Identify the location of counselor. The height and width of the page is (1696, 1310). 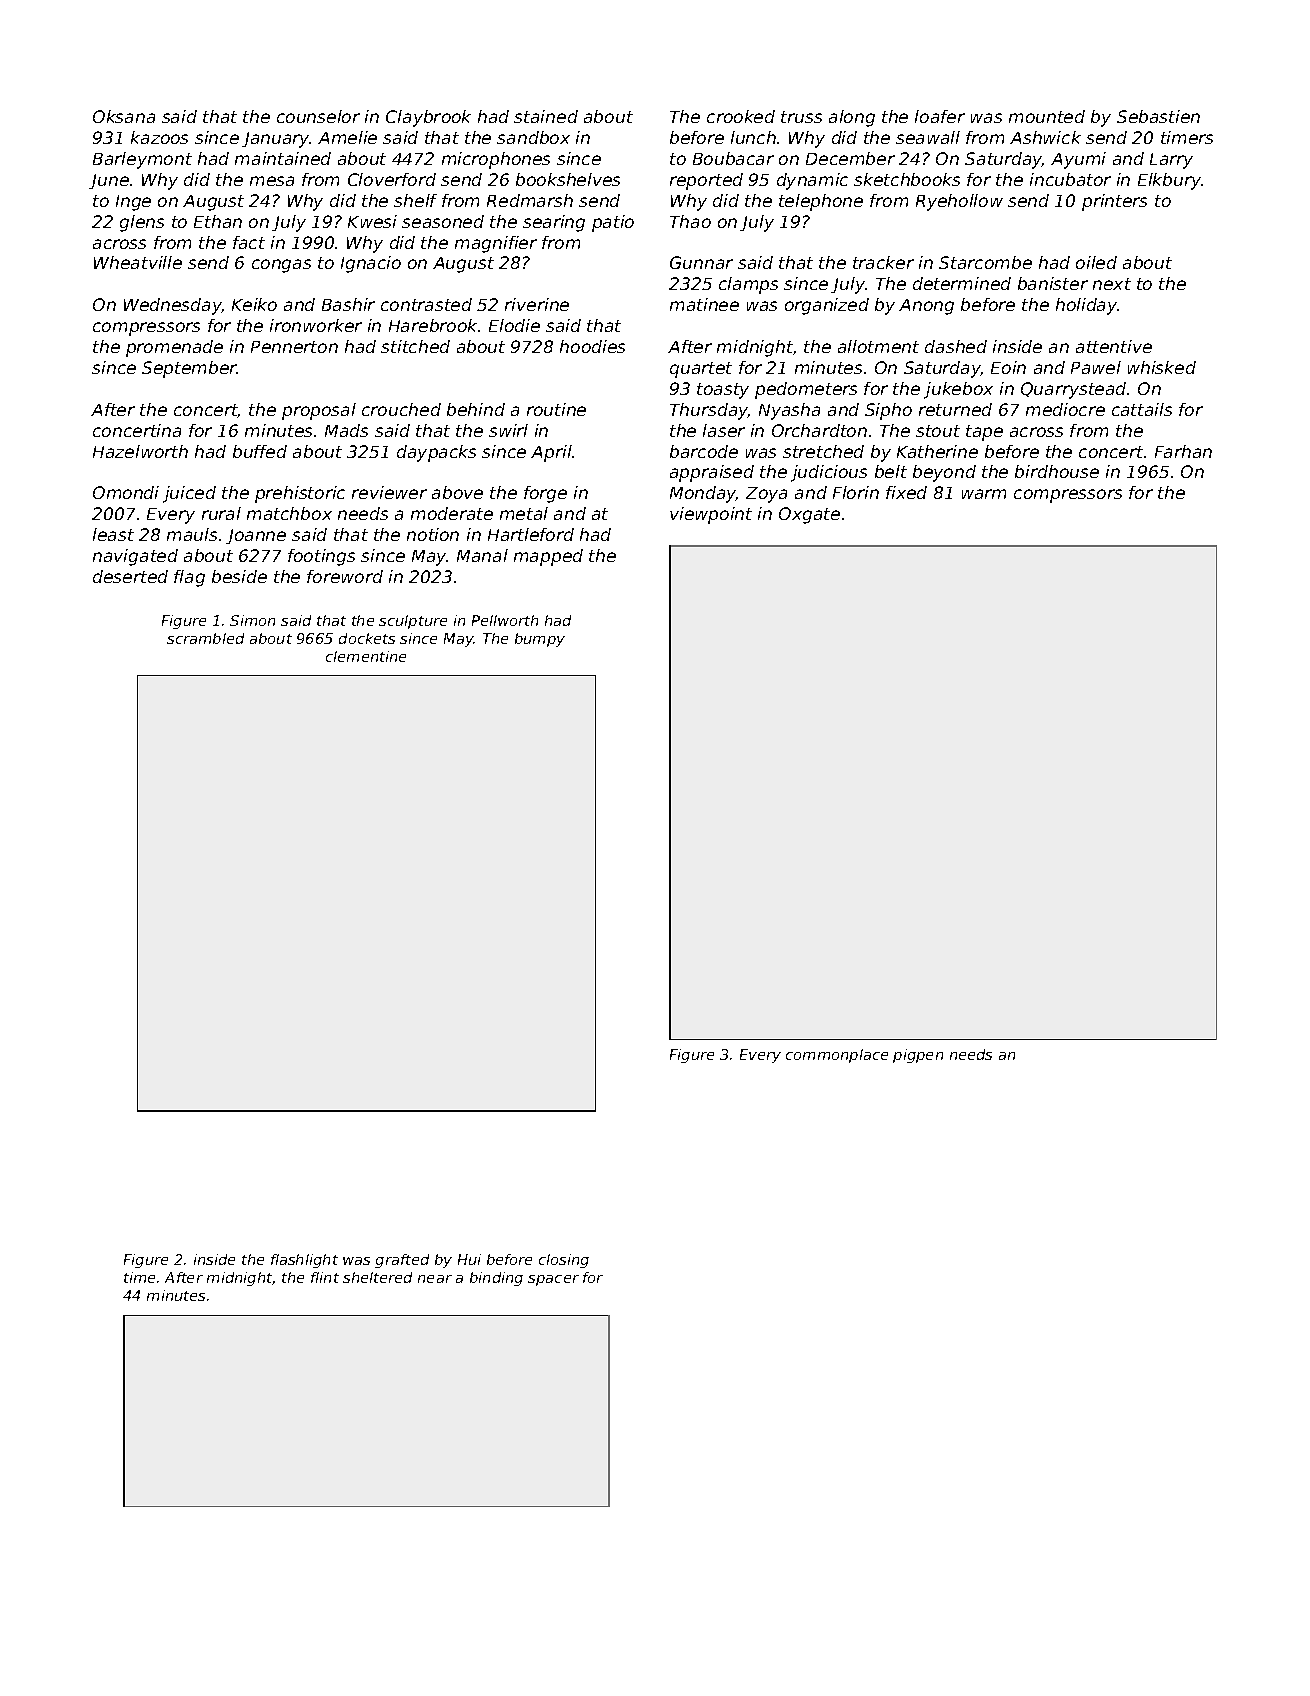
(318, 116).
